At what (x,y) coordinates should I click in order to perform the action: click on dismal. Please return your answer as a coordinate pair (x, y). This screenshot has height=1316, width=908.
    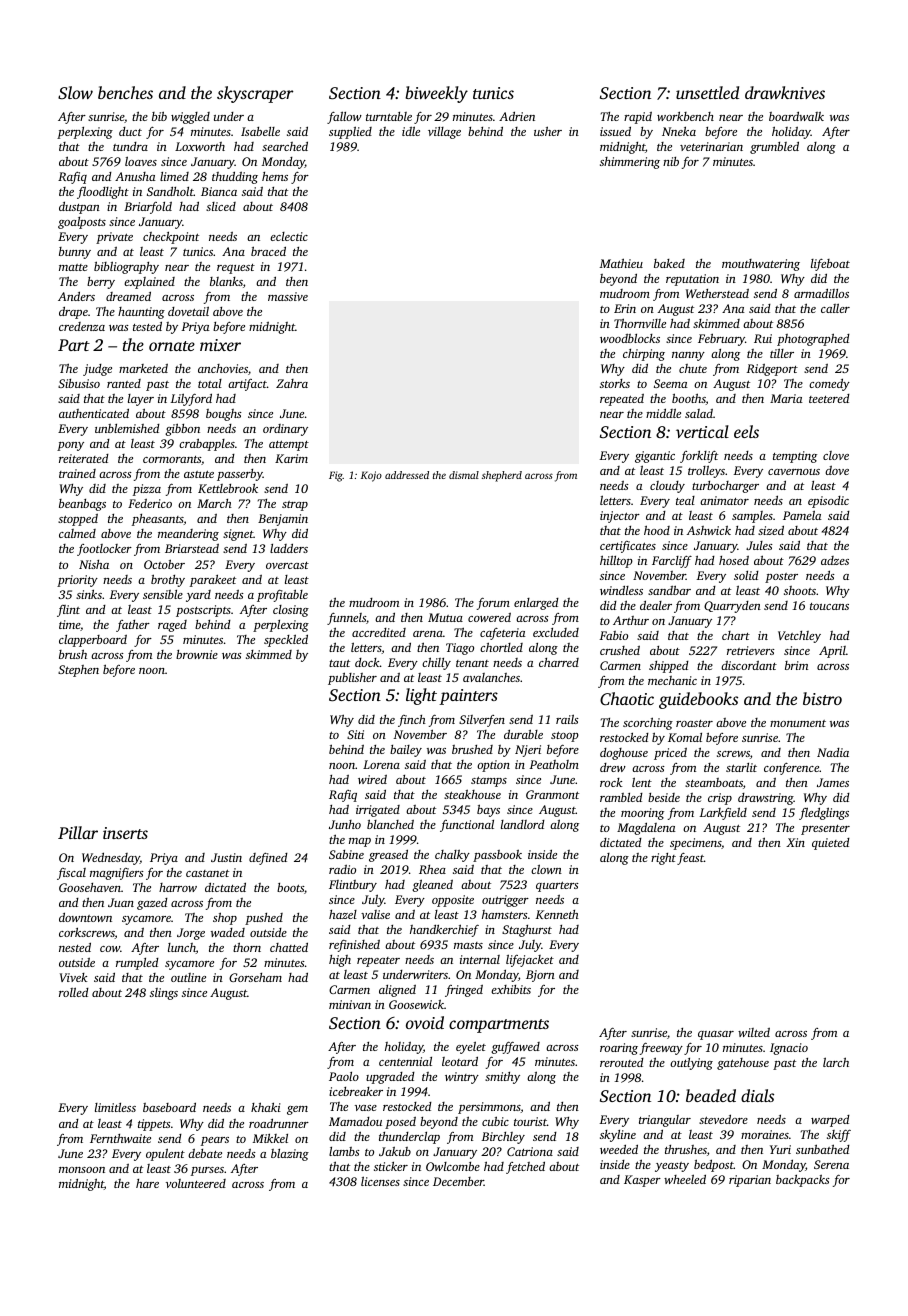
    Looking at the image, I should click on (464, 475).
